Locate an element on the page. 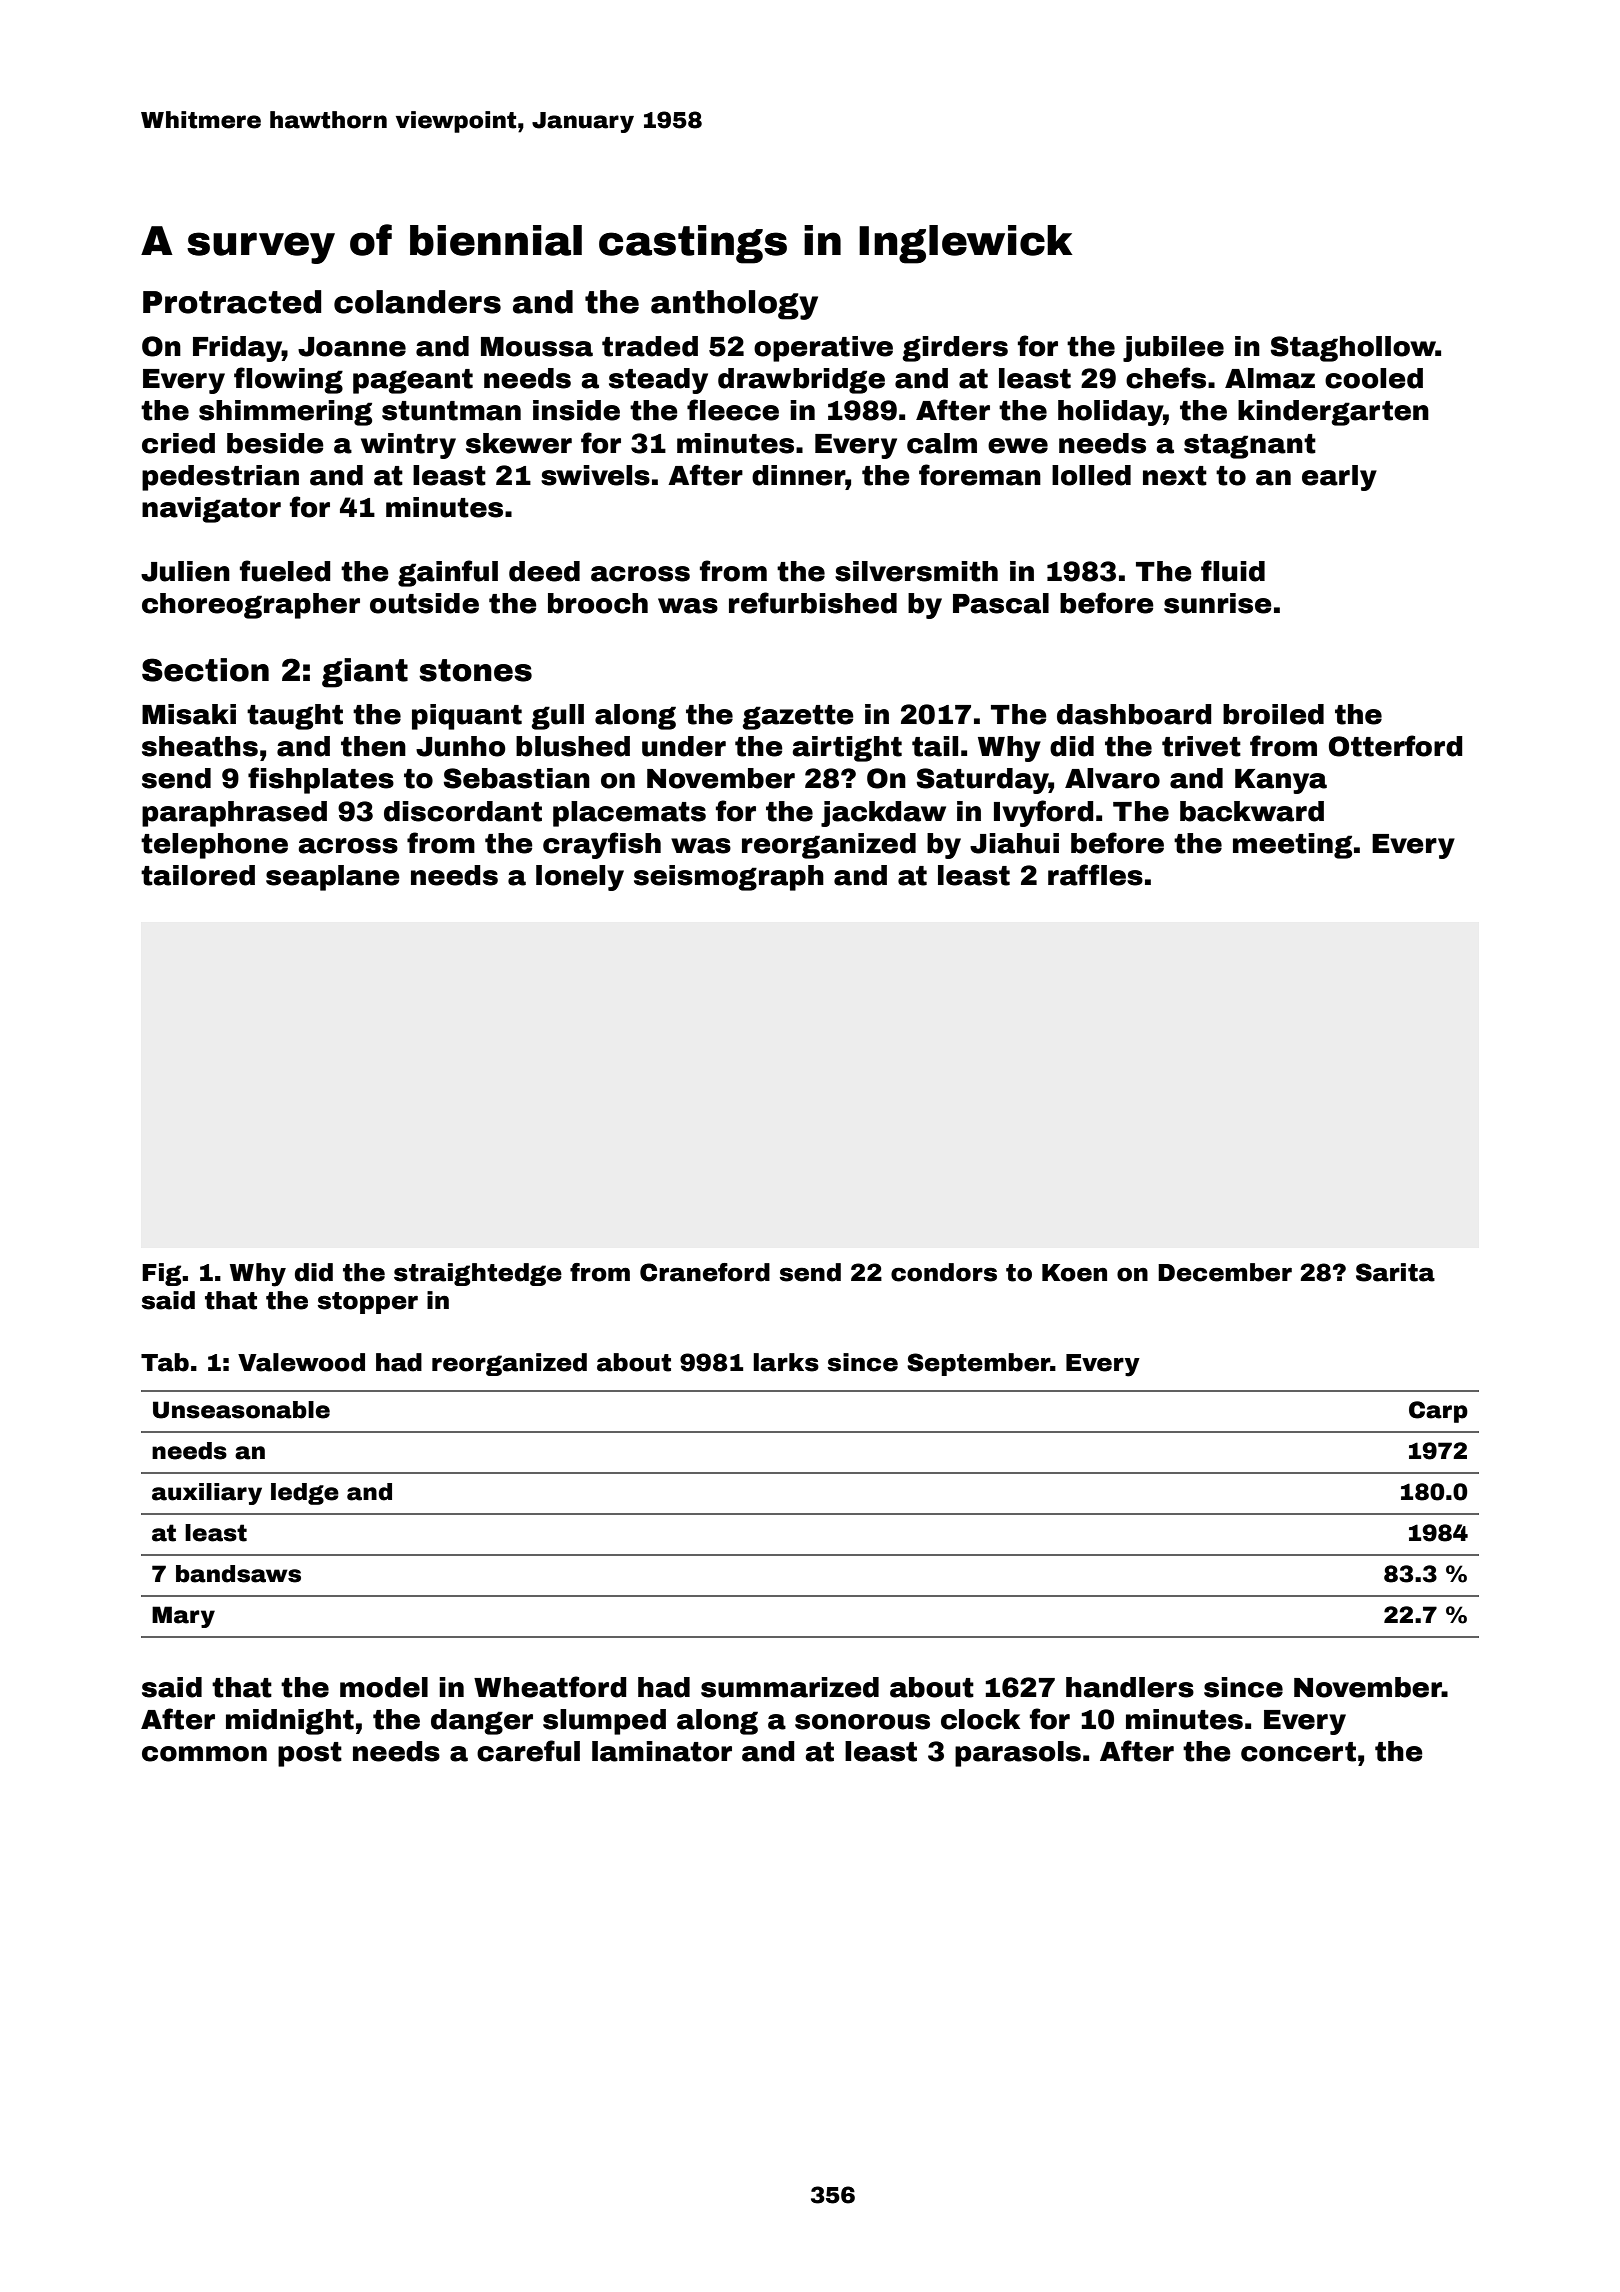  seismograph is located at coordinates (729, 878).
